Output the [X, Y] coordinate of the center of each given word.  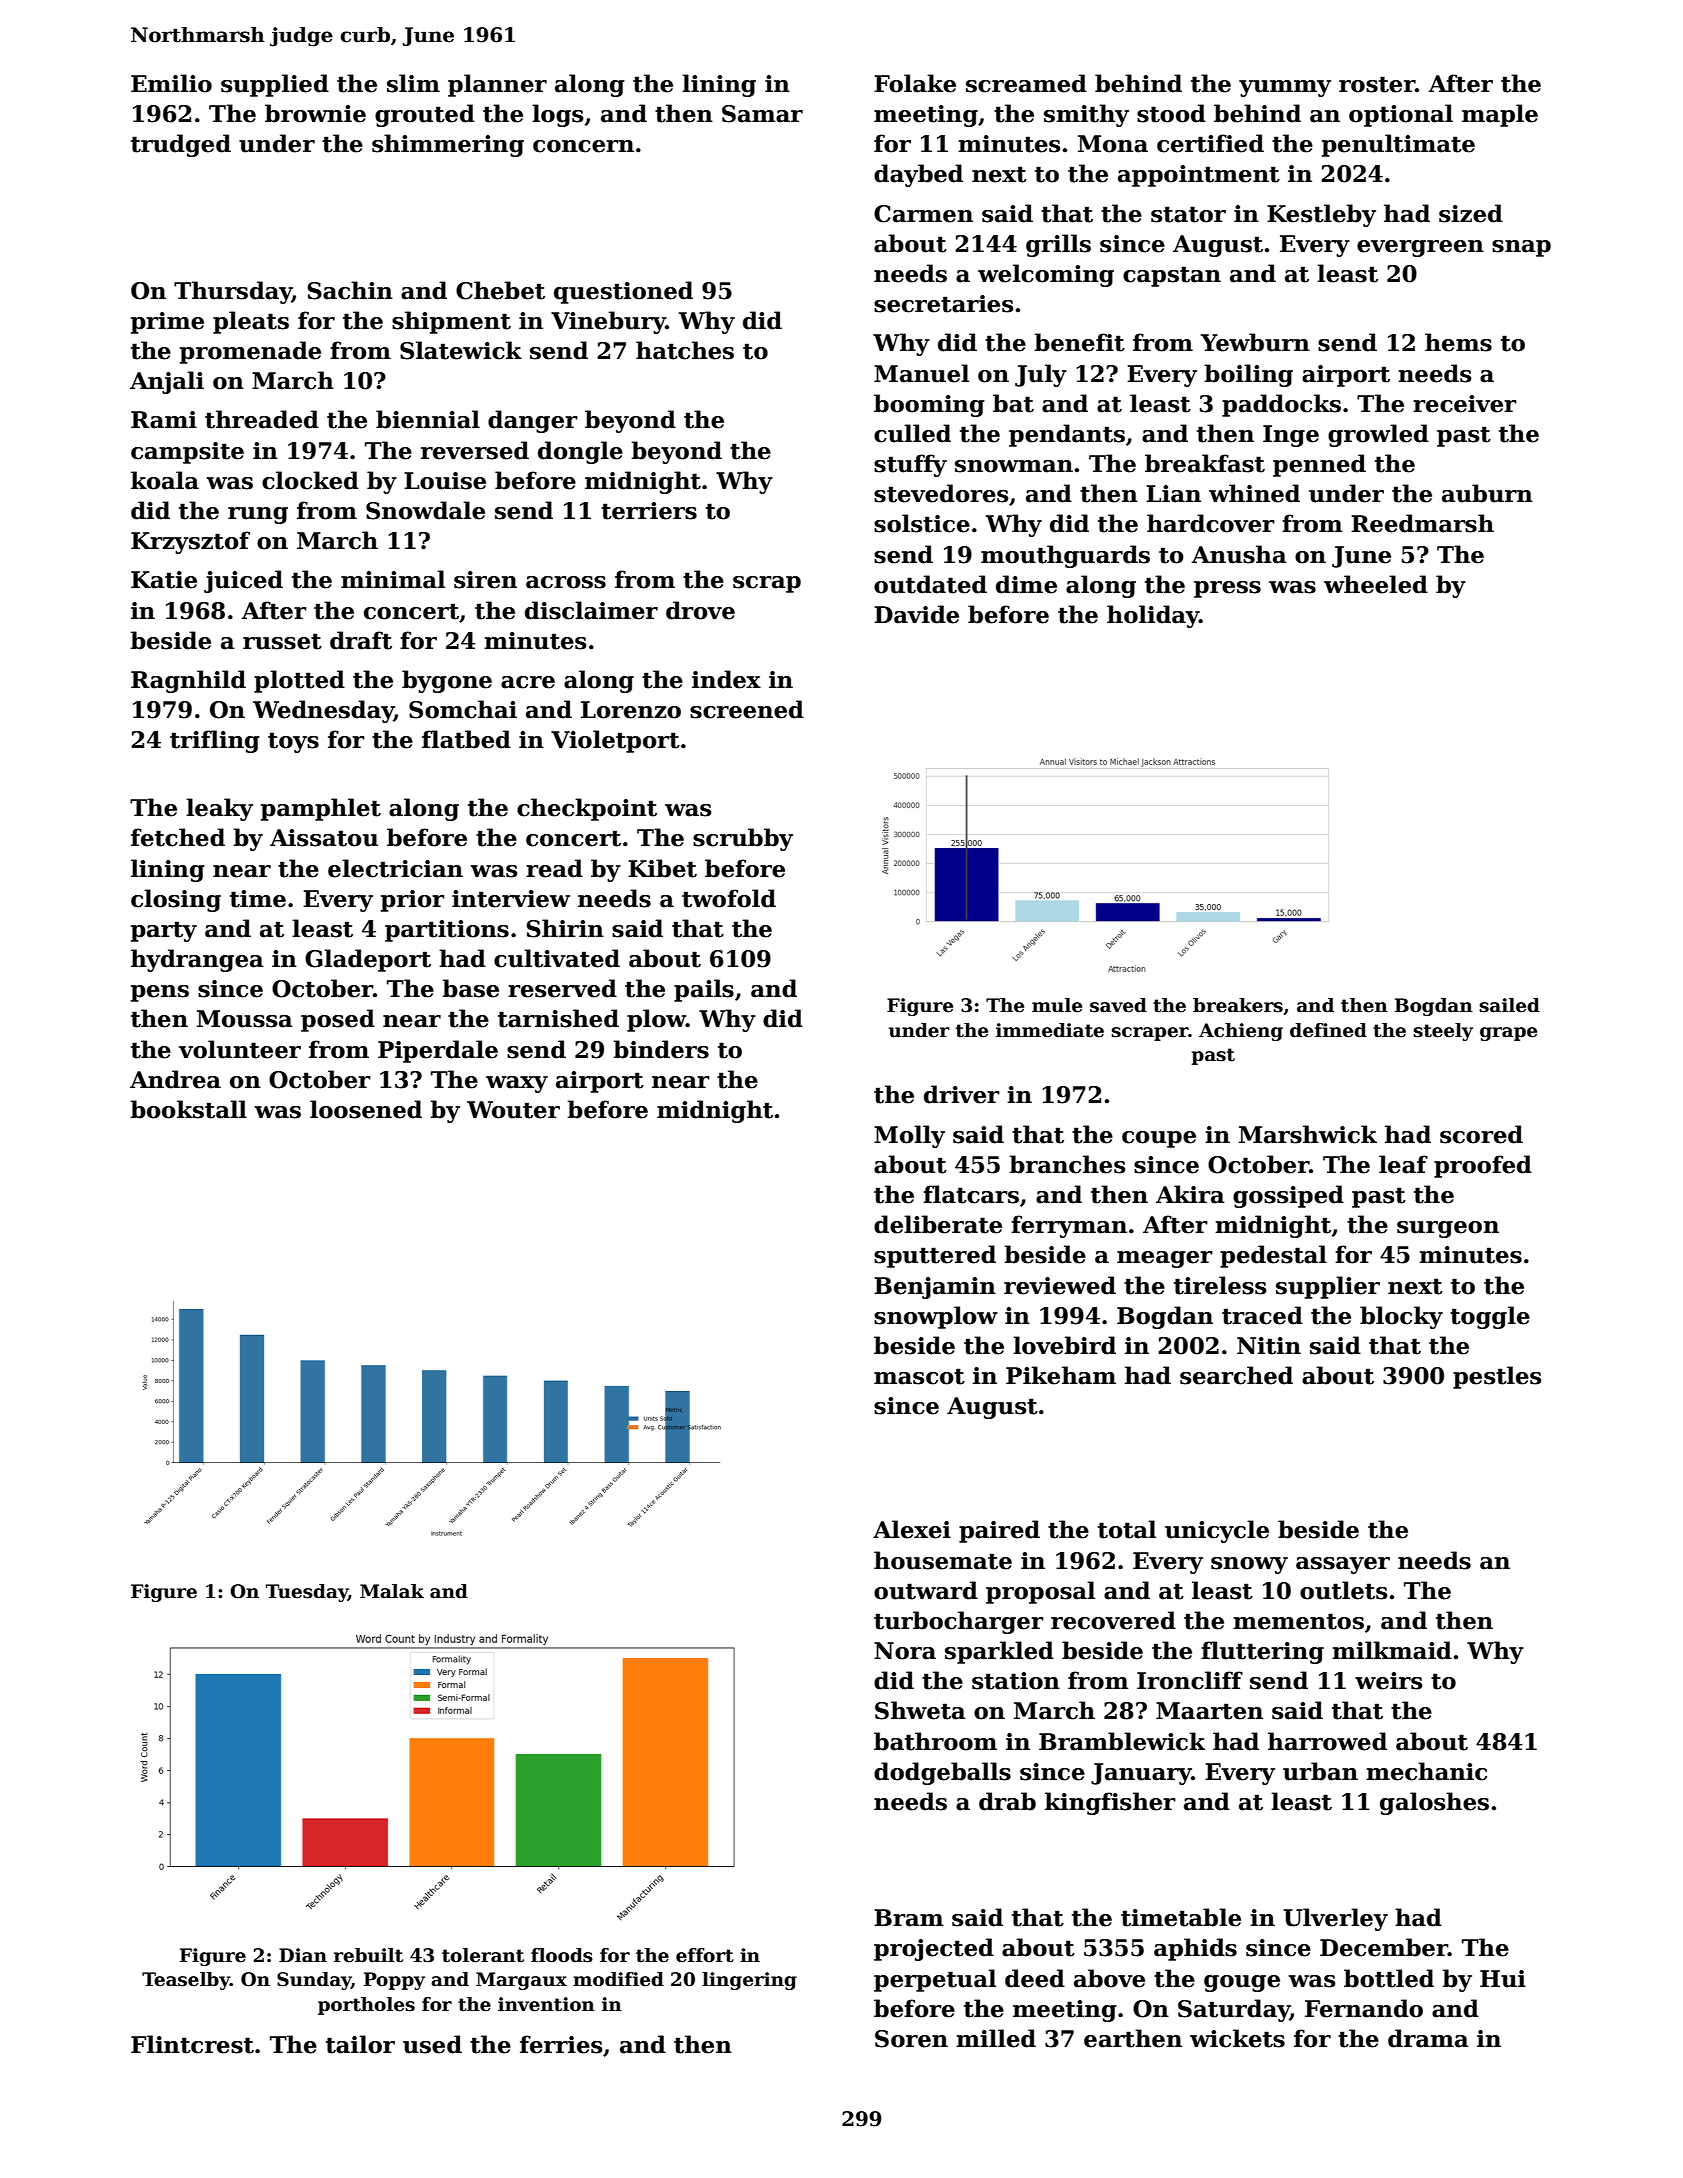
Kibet [662, 868]
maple [1500, 115]
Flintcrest [192, 2044]
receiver [1465, 404]
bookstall [188, 1109]
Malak [392, 1591]
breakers [1238, 1005]
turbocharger [959, 1622]
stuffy [910, 465]
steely [1443, 1032]
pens [160, 993]
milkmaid [1392, 1650]
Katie [164, 580]
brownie [315, 113]
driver [962, 1094]
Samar [762, 114]
